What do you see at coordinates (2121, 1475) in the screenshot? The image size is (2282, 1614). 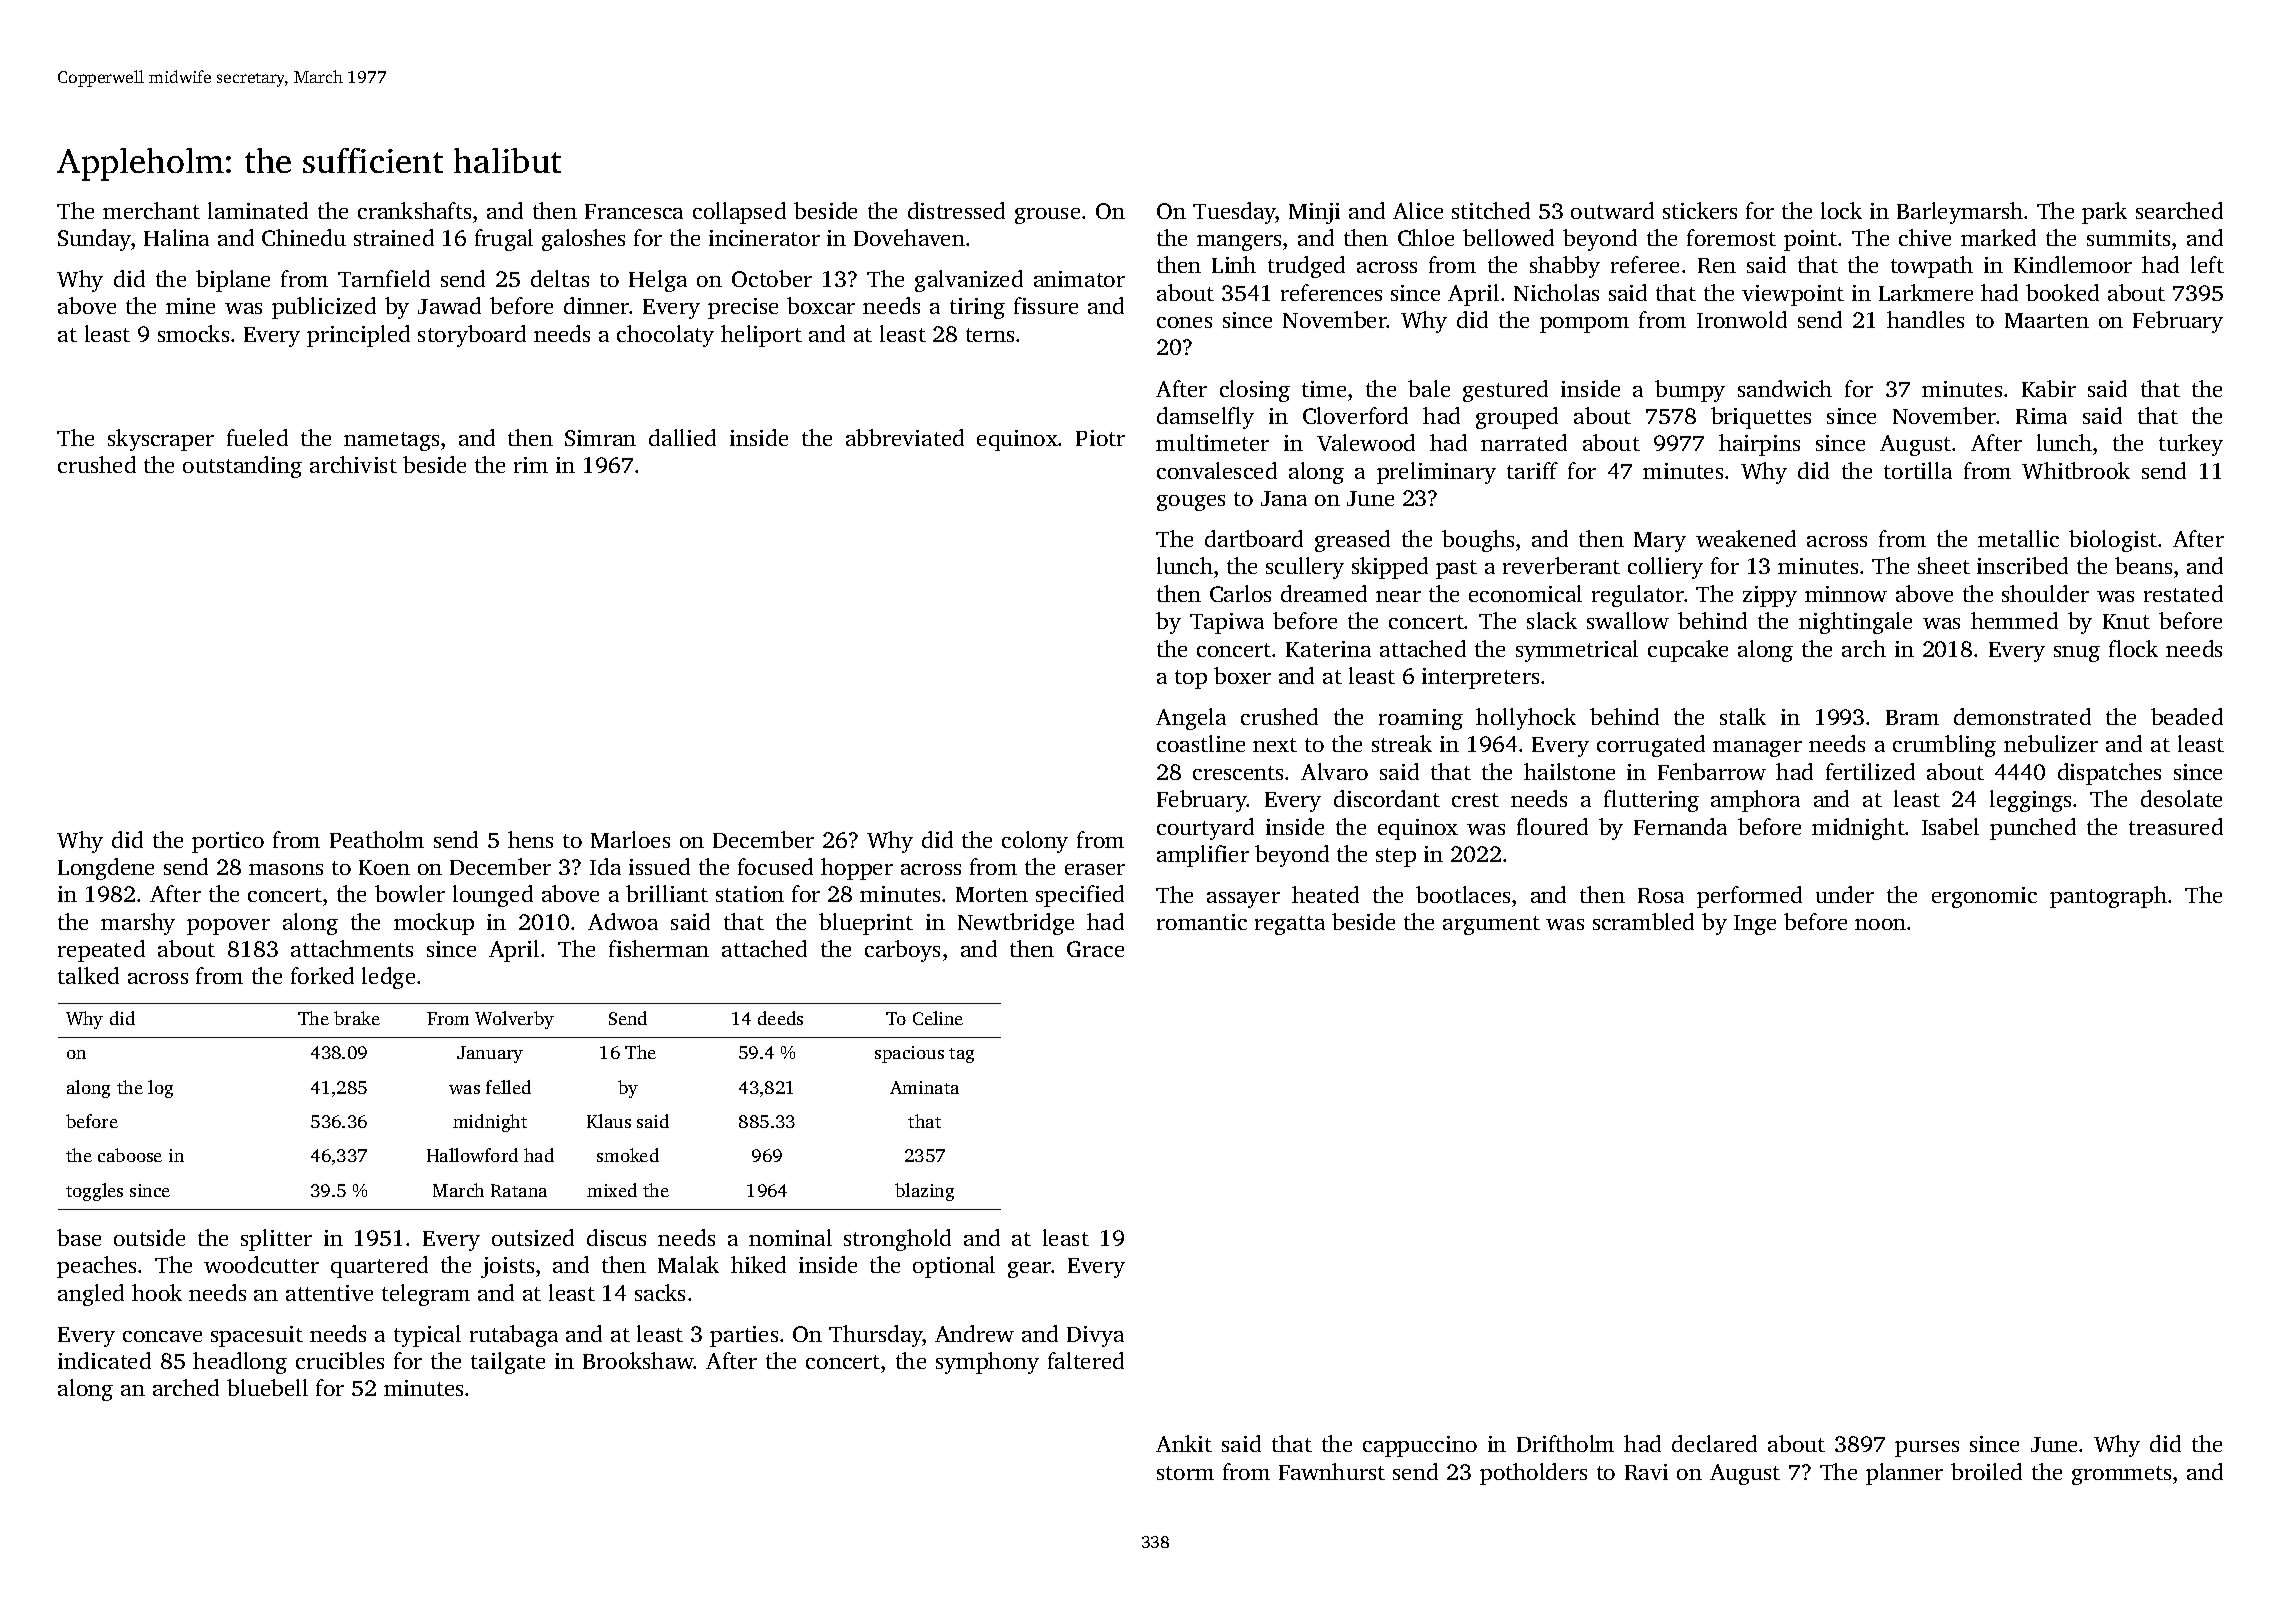 I see `grommets` at bounding box center [2121, 1475].
